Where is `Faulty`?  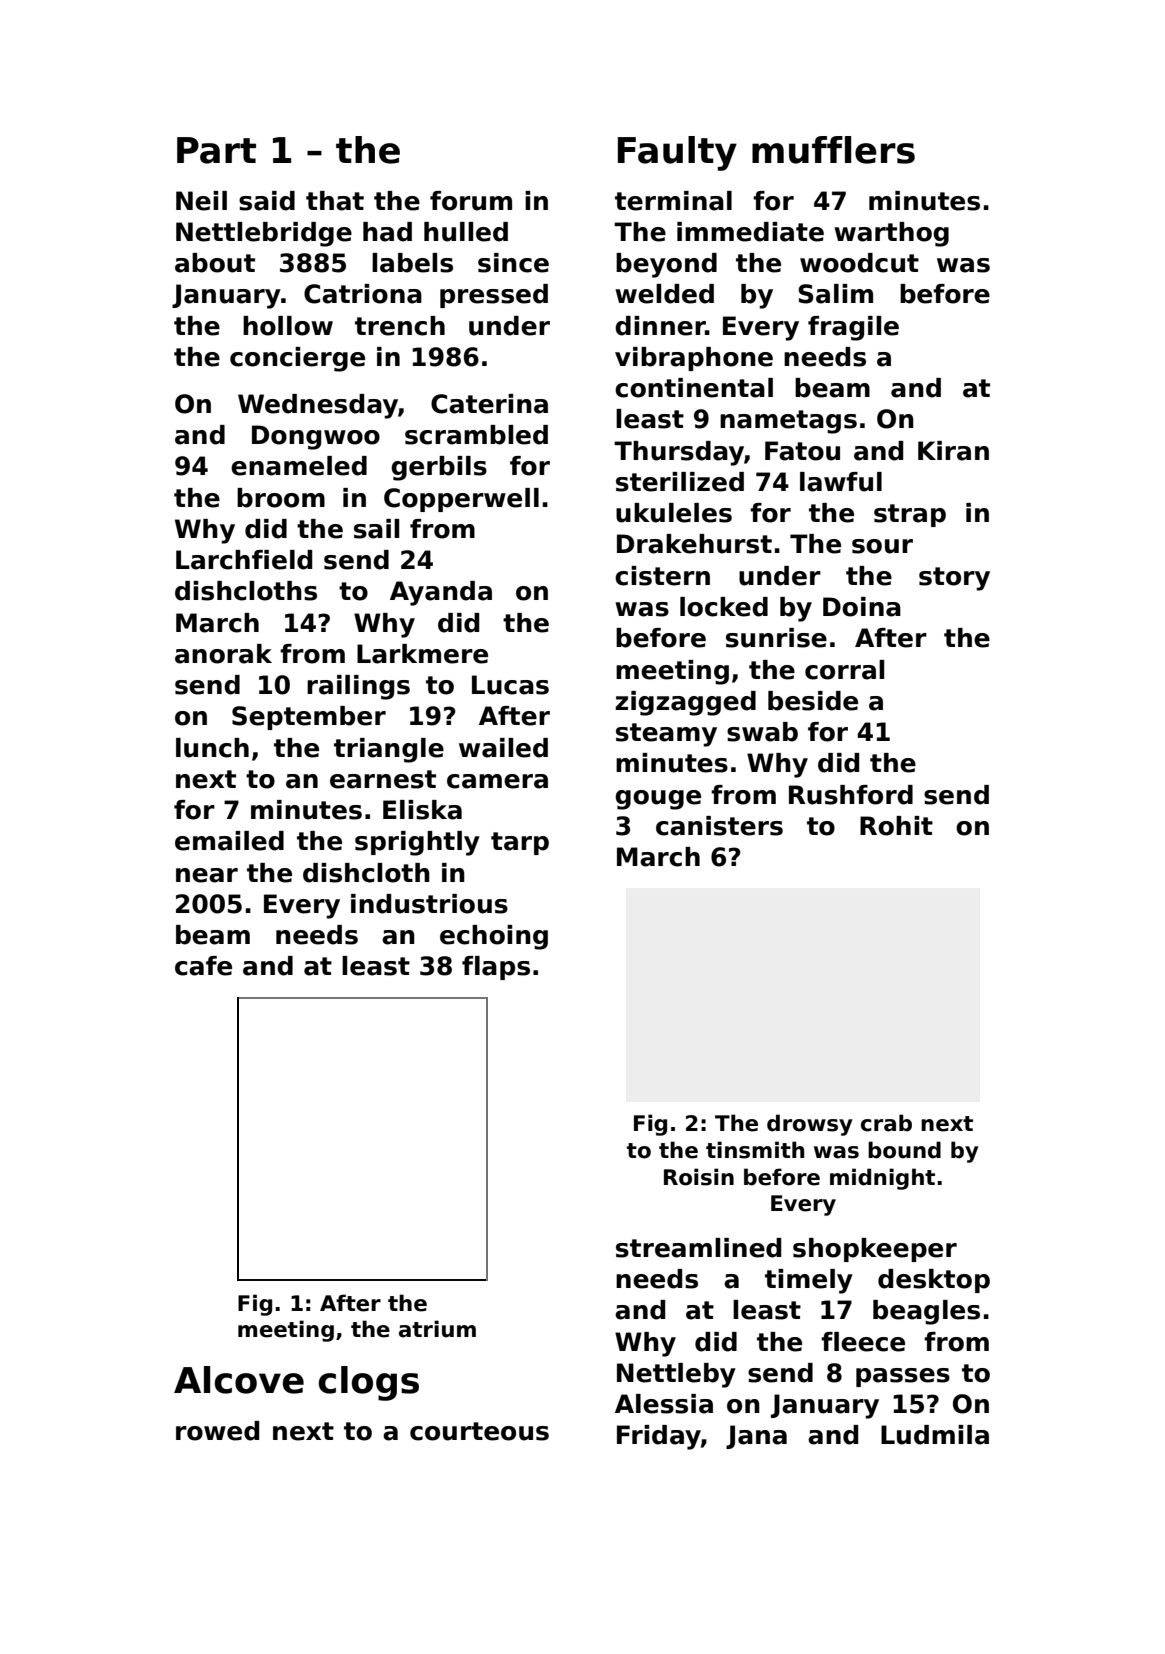
Faulty is located at coordinates (677, 153).
